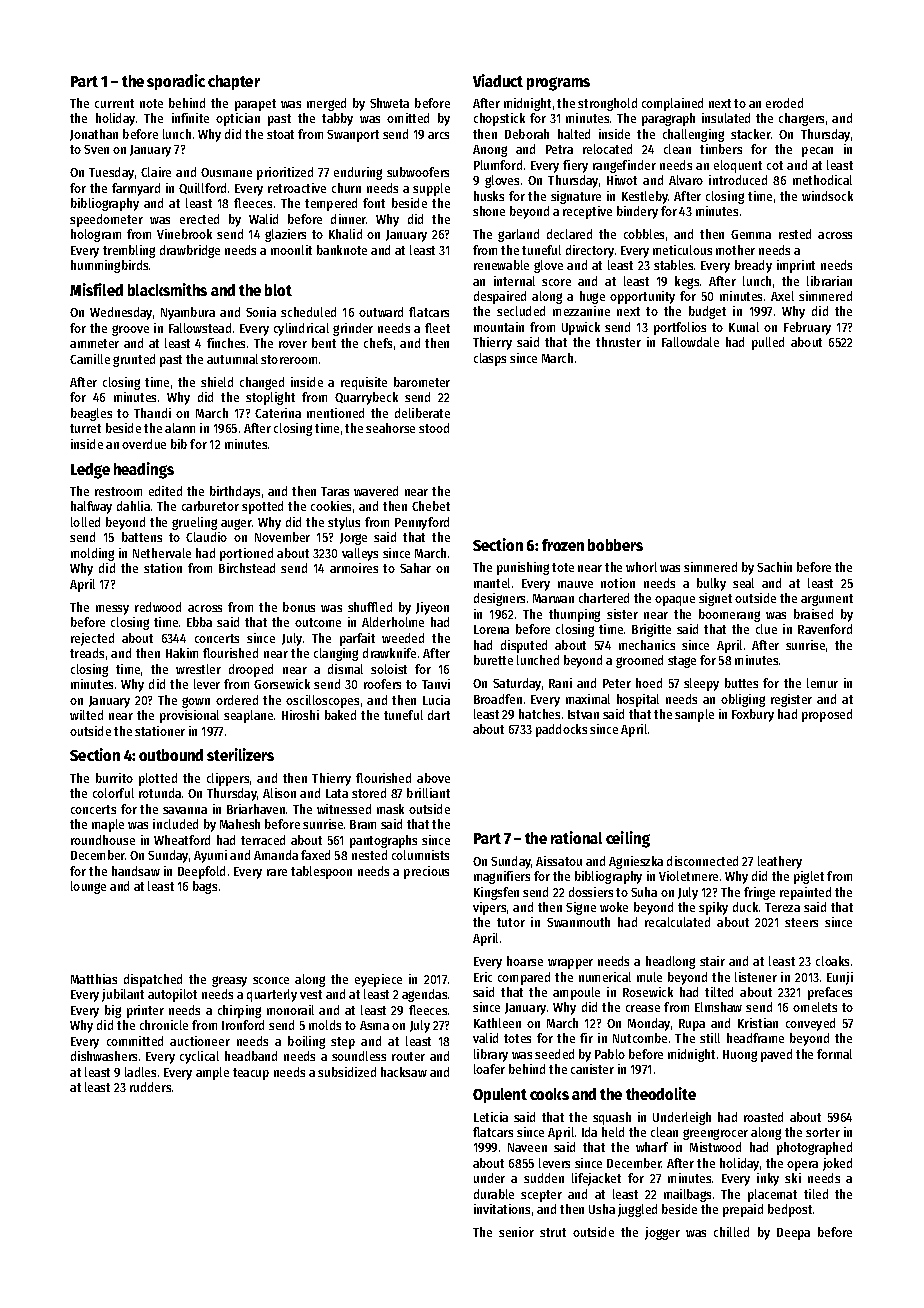 The image size is (924, 1308). Describe the element at coordinates (784, 103) in the screenshot. I see `eroded` at that location.
